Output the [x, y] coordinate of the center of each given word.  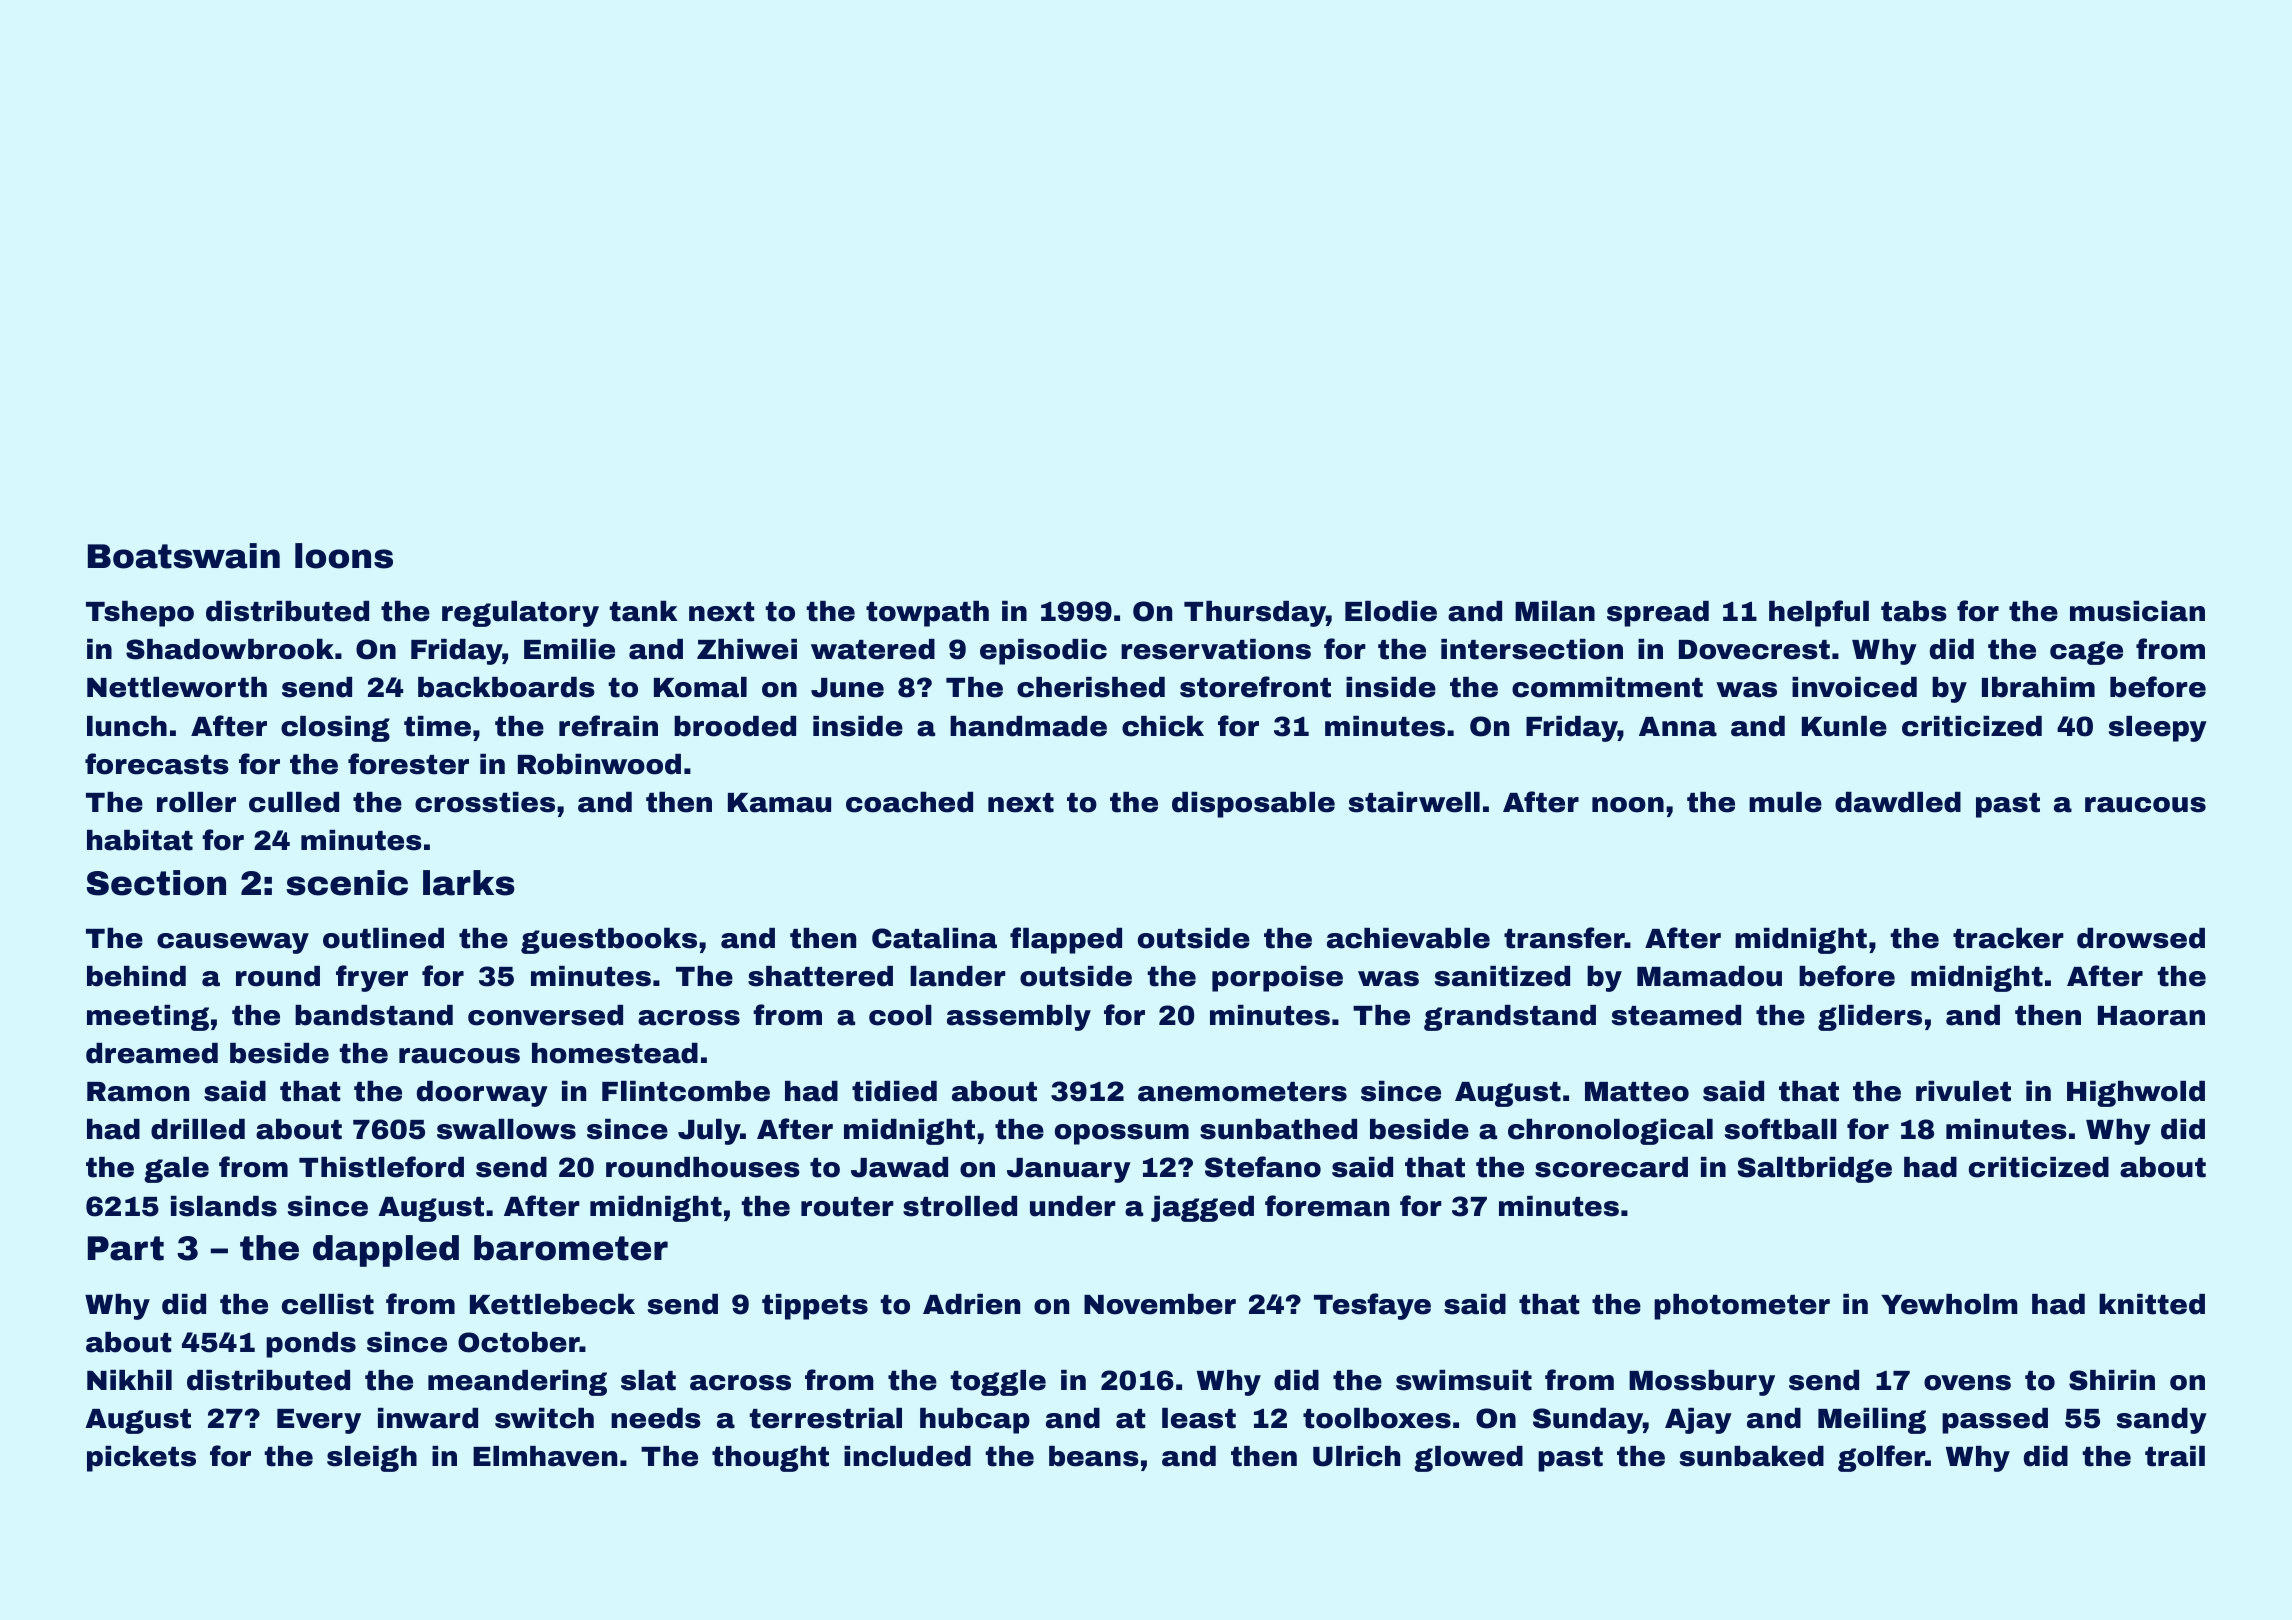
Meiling [1872, 1421]
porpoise [1277, 979]
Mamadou [1709, 976]
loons [344, 556]
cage [2086, 653]
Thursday [1255, 614]
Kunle [1844, 726]
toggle [998, 1383]
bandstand [374, 1015]
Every [319, 1421]
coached [909, 802]
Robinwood [599, 764]
